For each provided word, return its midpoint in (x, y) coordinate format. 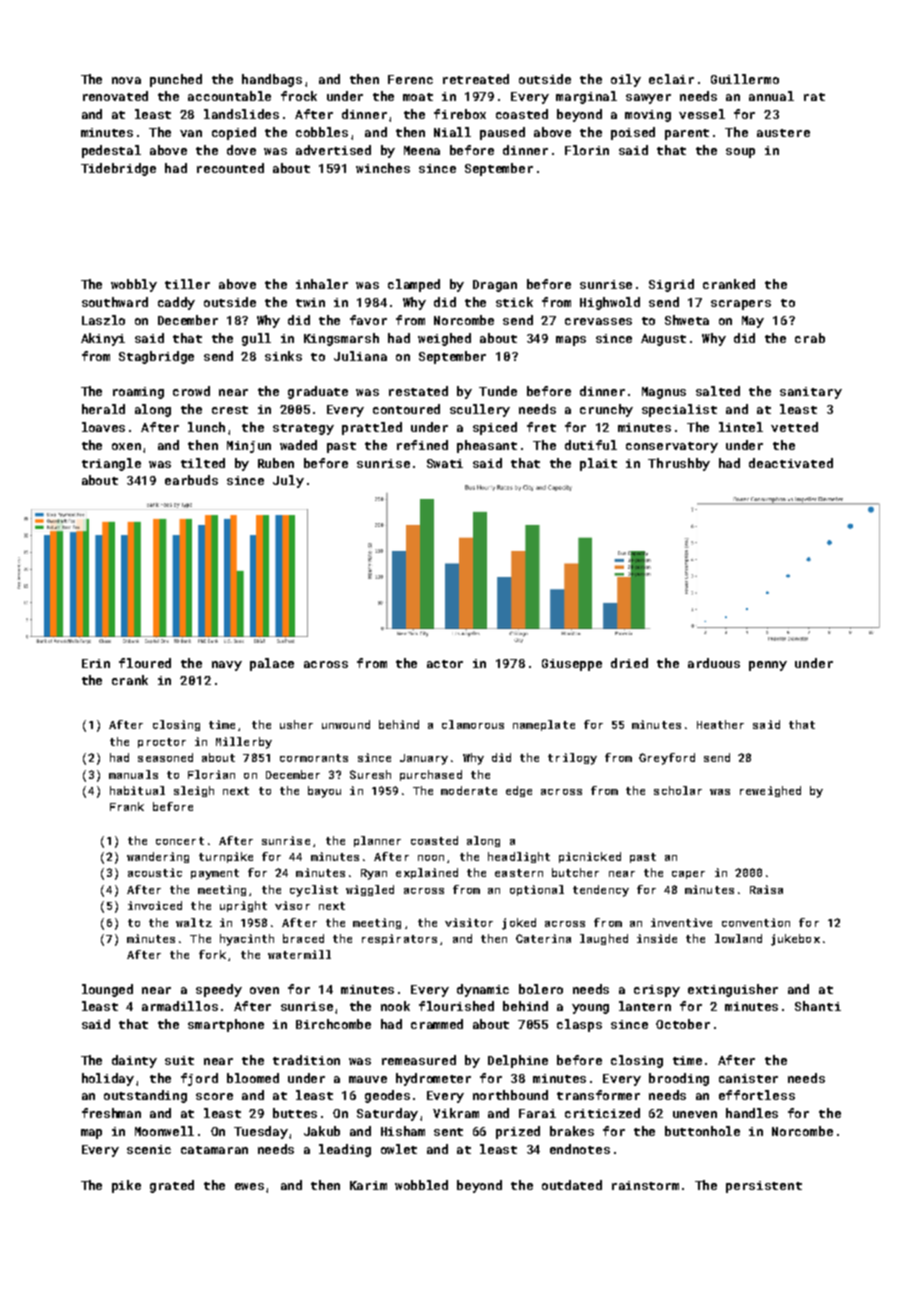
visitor (469, 922)
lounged (107, 990)
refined (422, 445)
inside (657, 938)
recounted (230, 168)
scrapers (741, 305)
